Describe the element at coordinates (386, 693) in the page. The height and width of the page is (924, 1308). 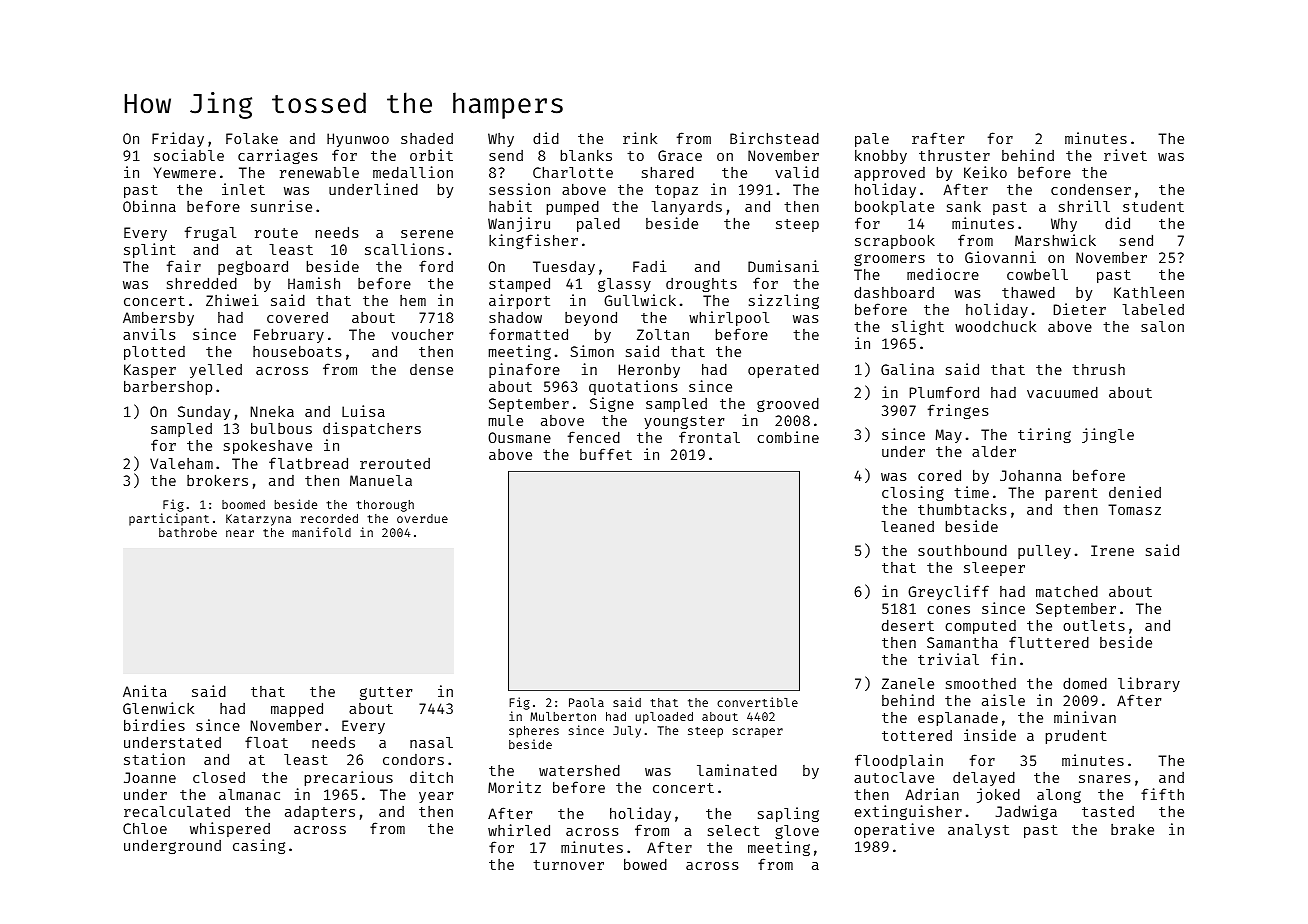
I see `gutter` at that location.
